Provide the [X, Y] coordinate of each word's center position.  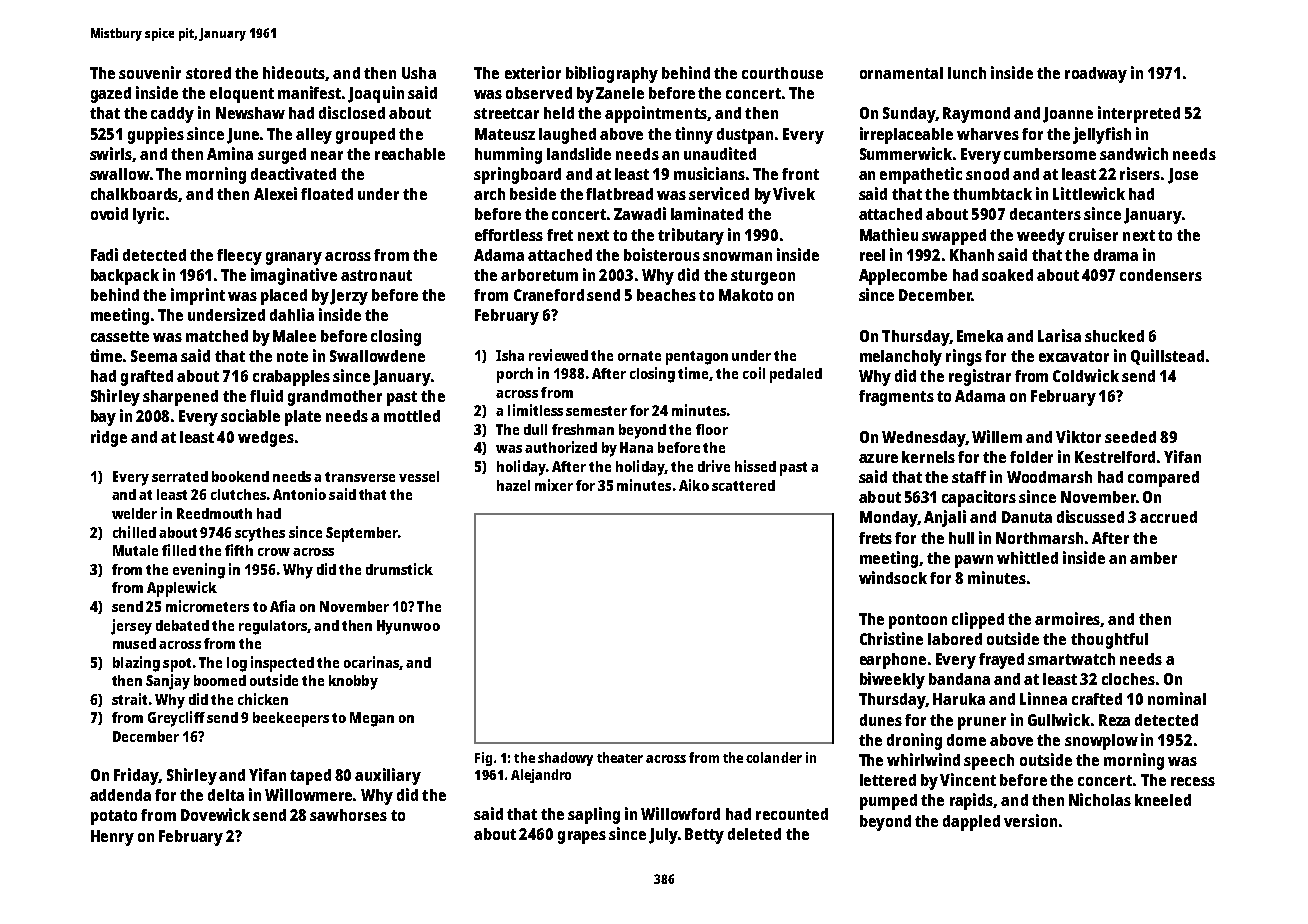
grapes [582, 837]
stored [208, 73]
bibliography [612, 74]
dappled [971, 823]
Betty [704, 836]
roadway [1096, 75]
